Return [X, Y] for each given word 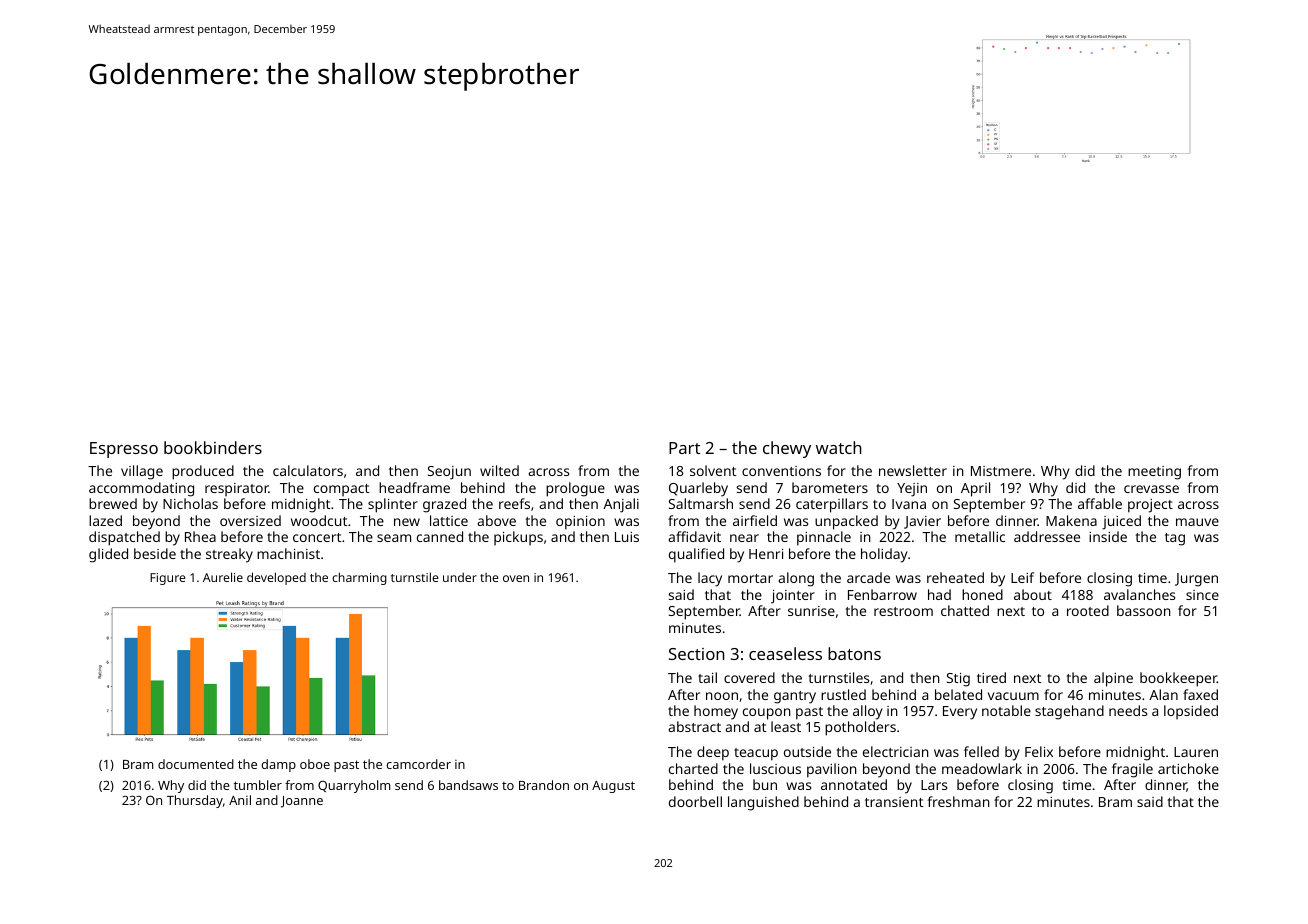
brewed [113, 503]
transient [894, 802]
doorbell [695, 801]
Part [684, 448]
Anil [240, 800]
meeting [1154, 473]
